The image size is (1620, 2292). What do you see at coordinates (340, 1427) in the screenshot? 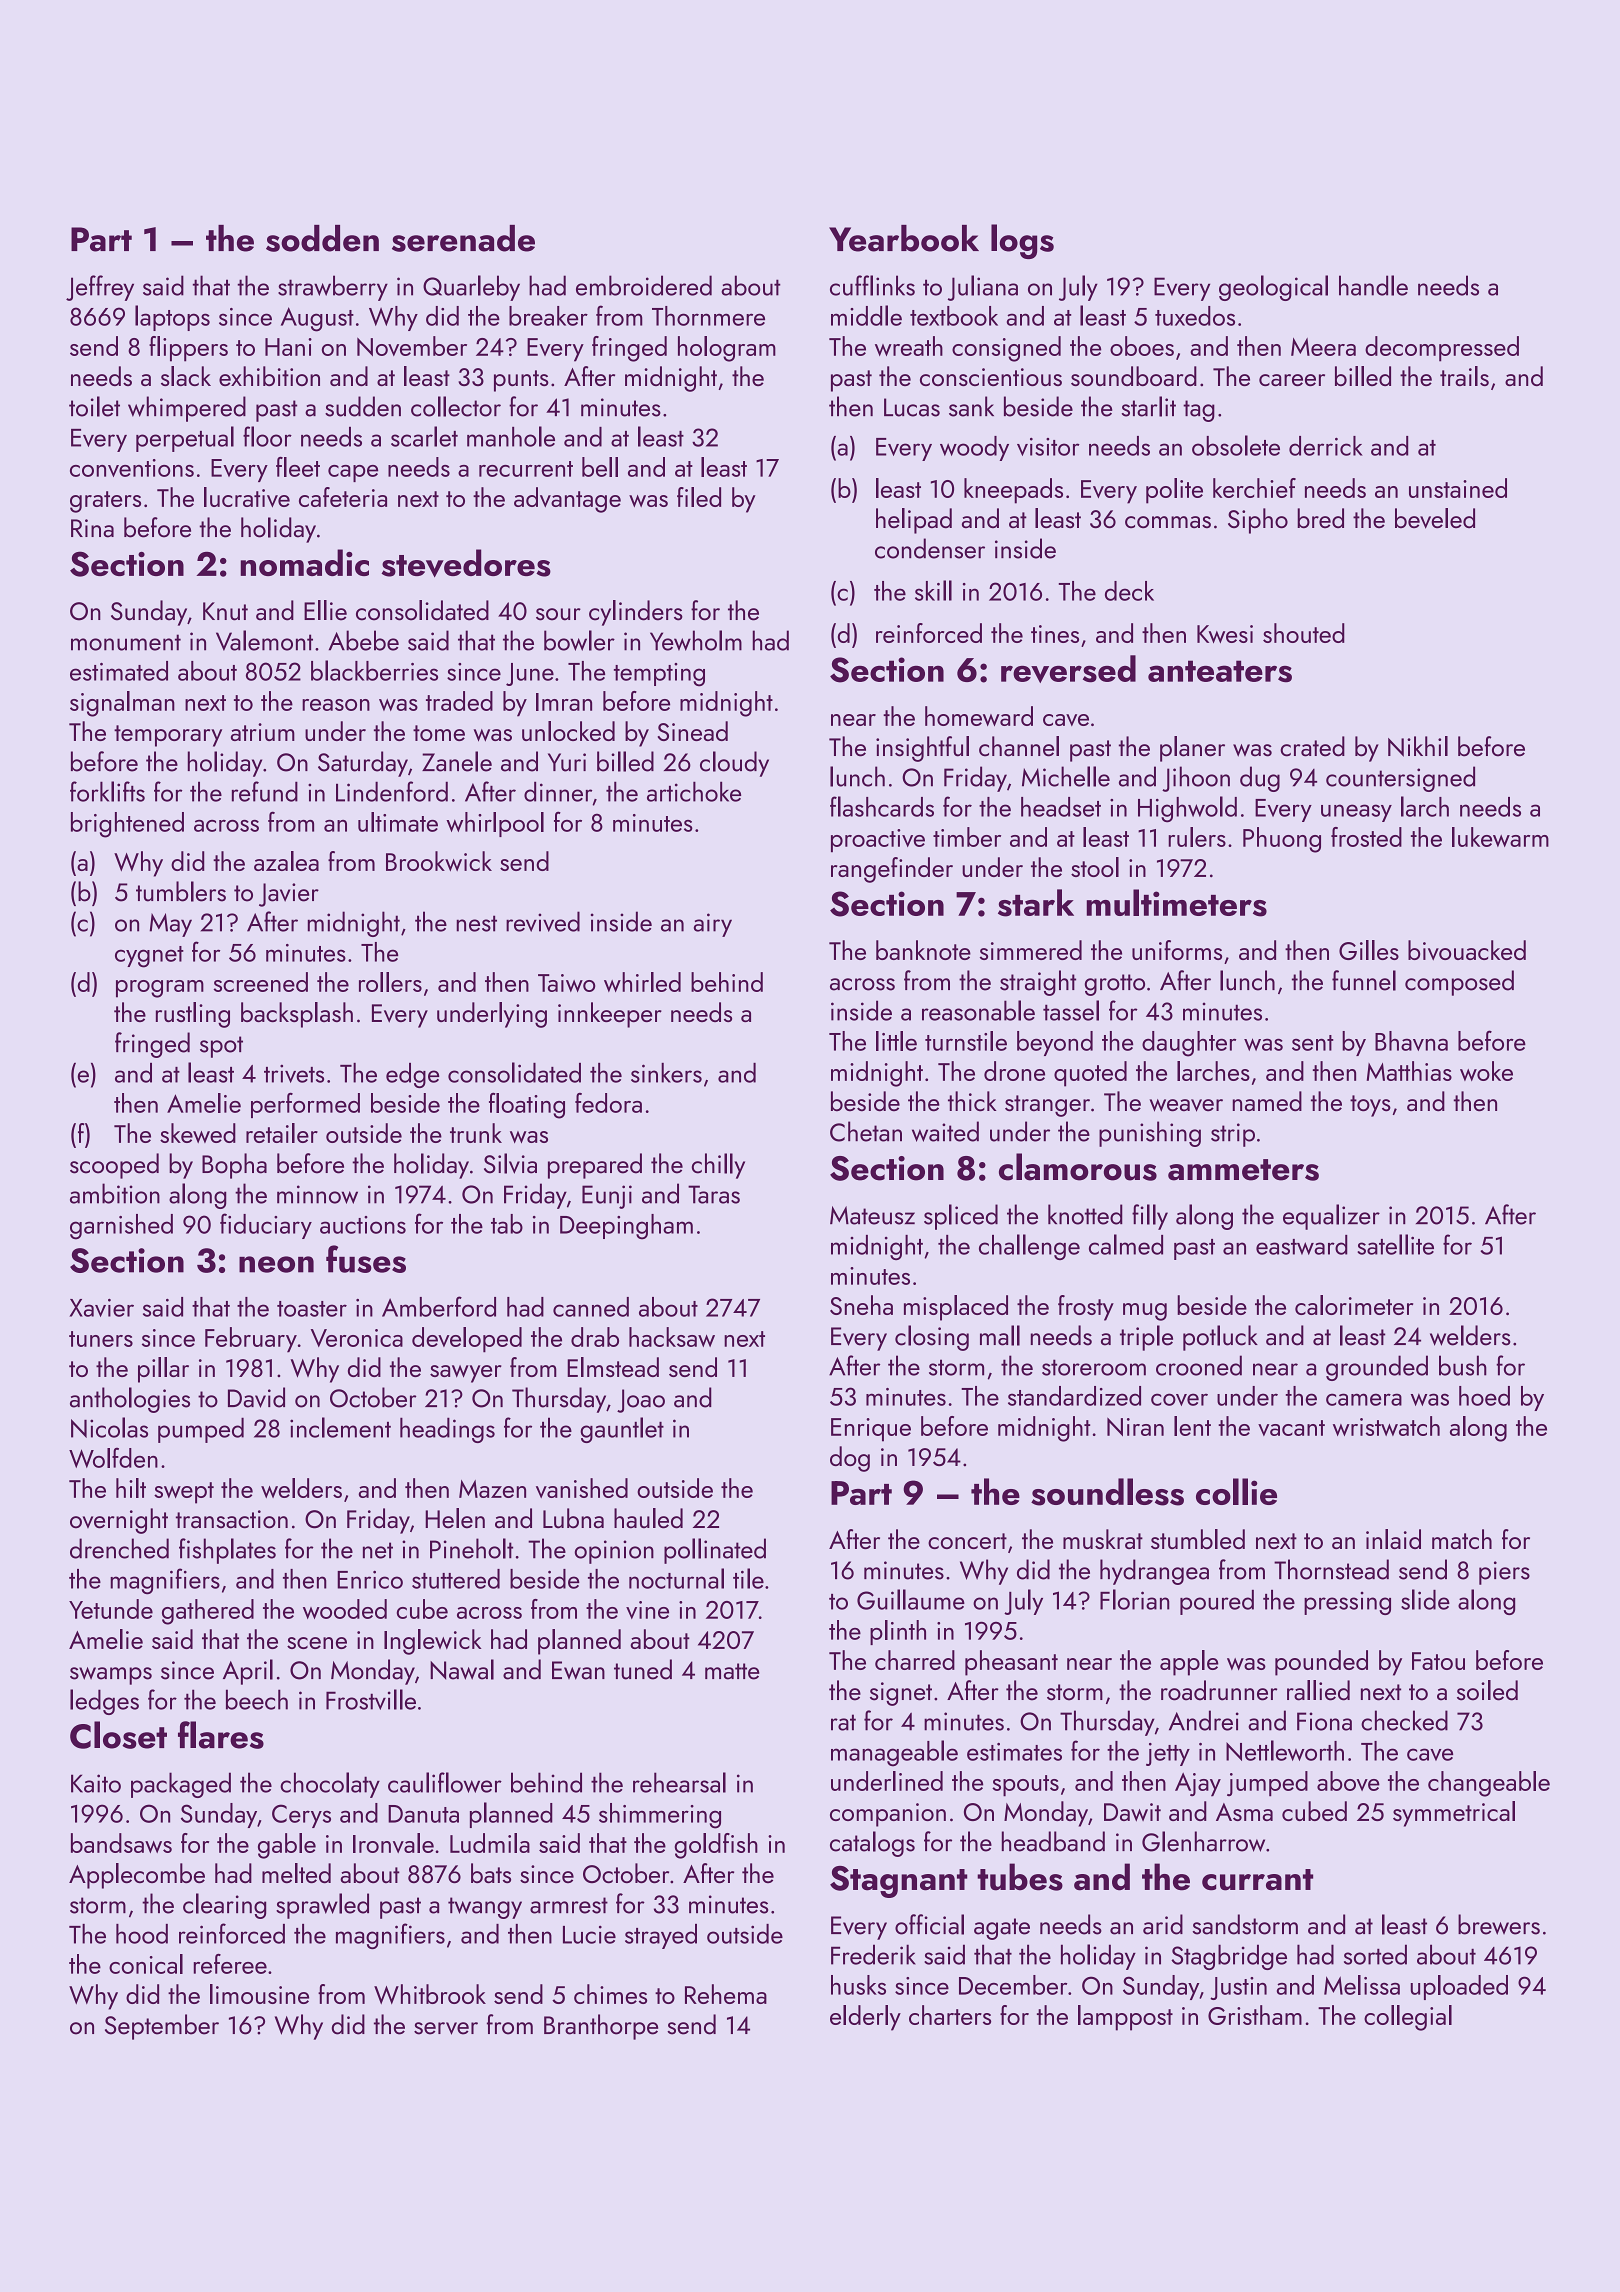
I see `inclement` at bounding box center [340, 1427].
